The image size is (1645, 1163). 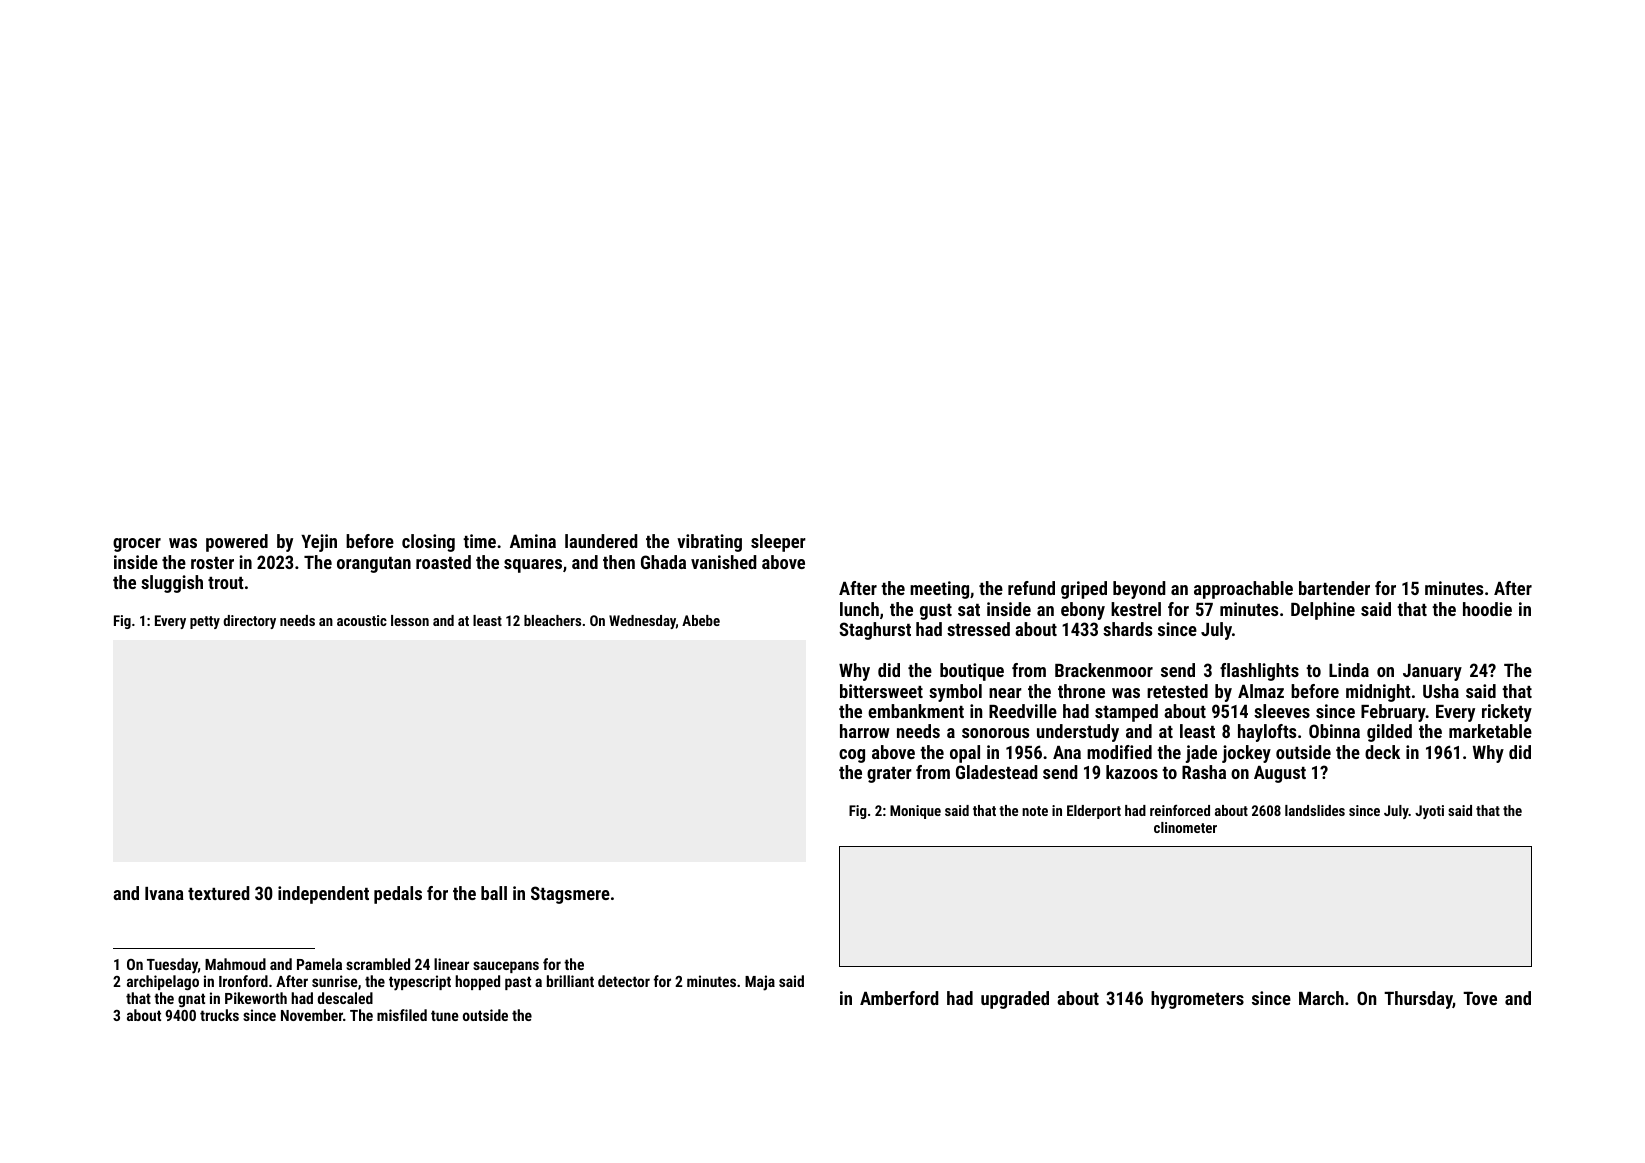 What do you see at coordinates (570, 895) in the screenshot?
I see `Stagsmere` at bounding box center [570, 895].
